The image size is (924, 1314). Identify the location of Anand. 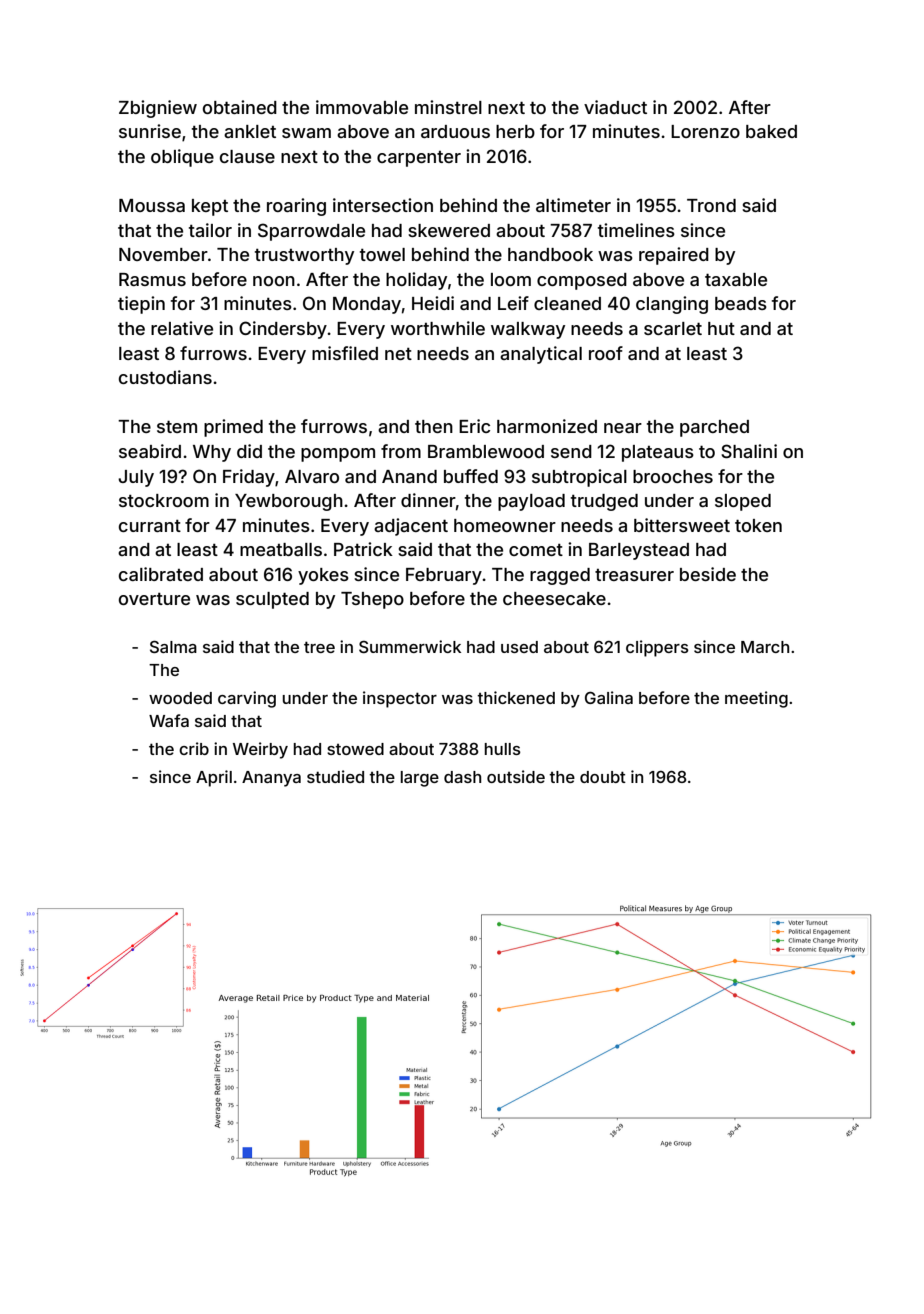
(409, 476).
